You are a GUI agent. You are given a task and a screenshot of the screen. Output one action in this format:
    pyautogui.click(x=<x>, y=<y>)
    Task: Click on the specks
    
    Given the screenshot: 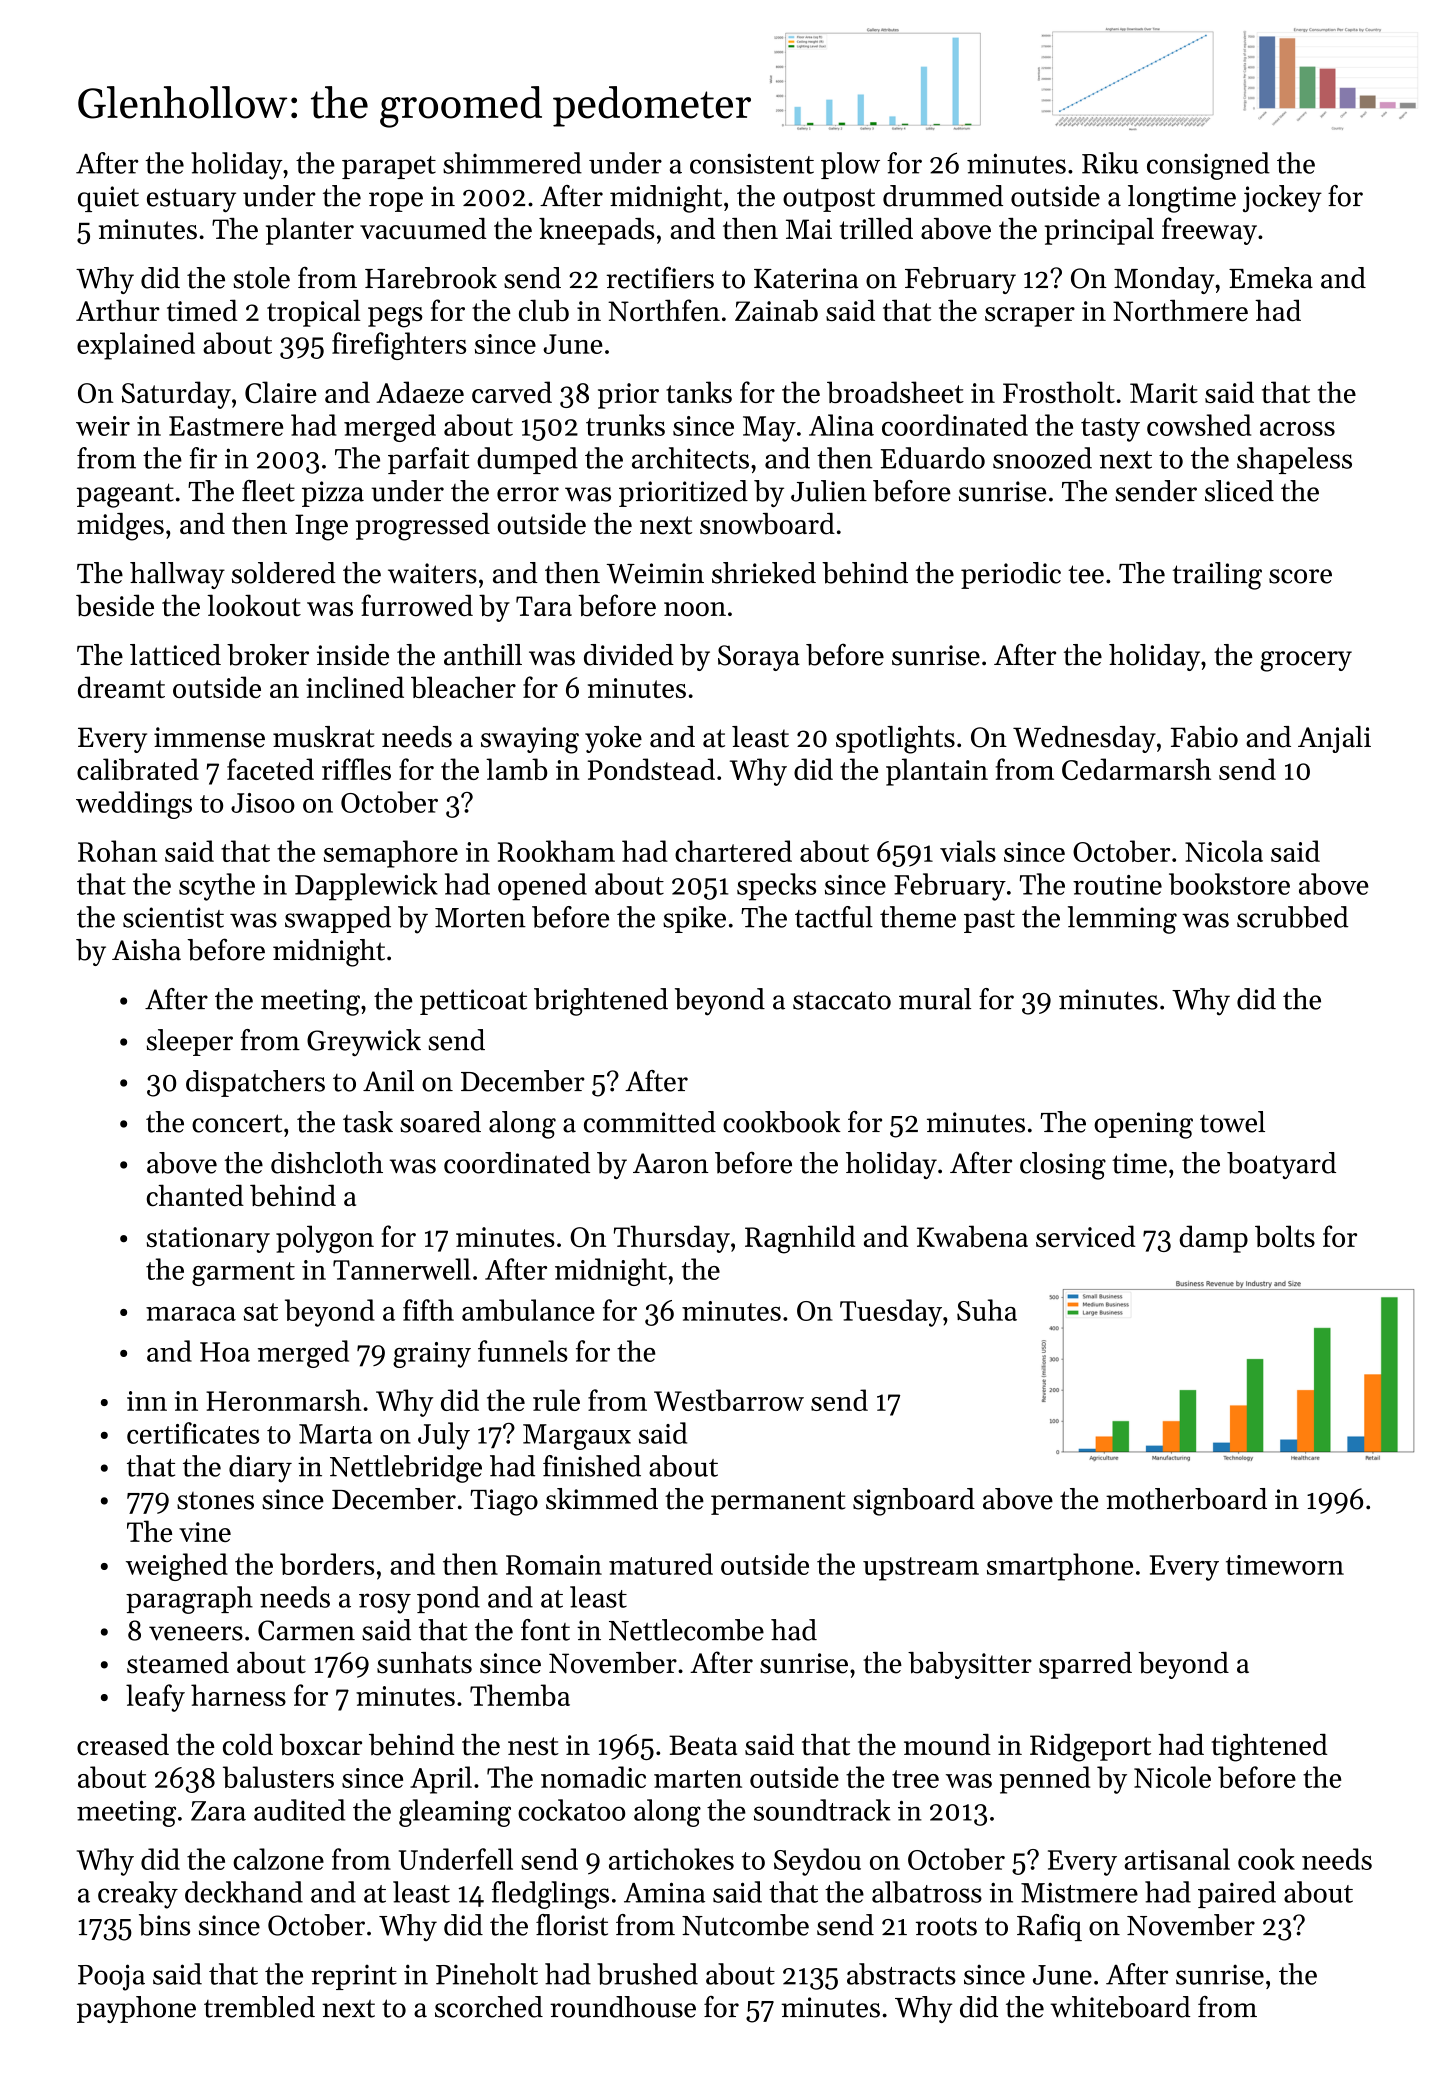 What is the action you would take?
    pyautogui.click(x=776, y=887)
